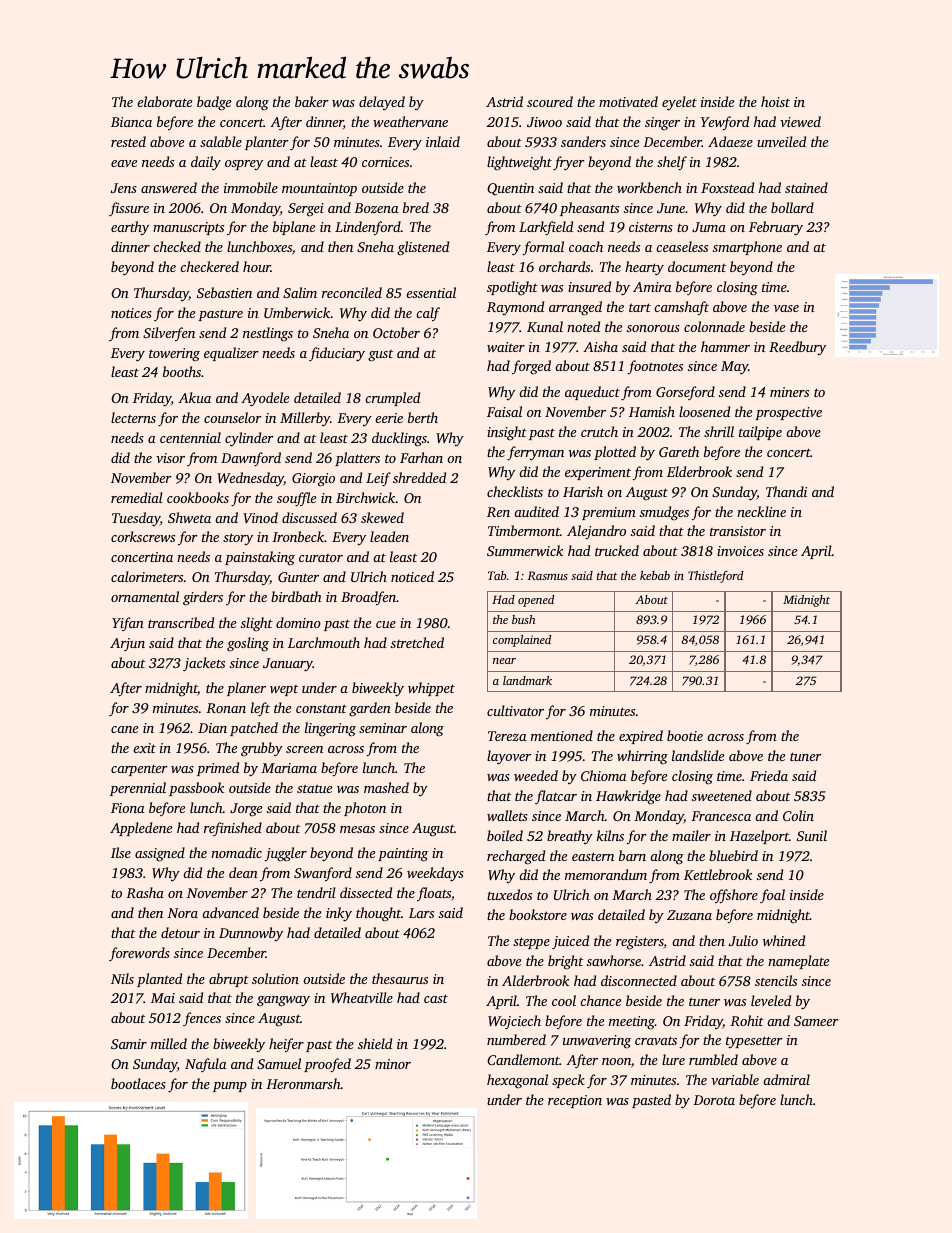  I want to click on Sunil, so click(812, 835).
